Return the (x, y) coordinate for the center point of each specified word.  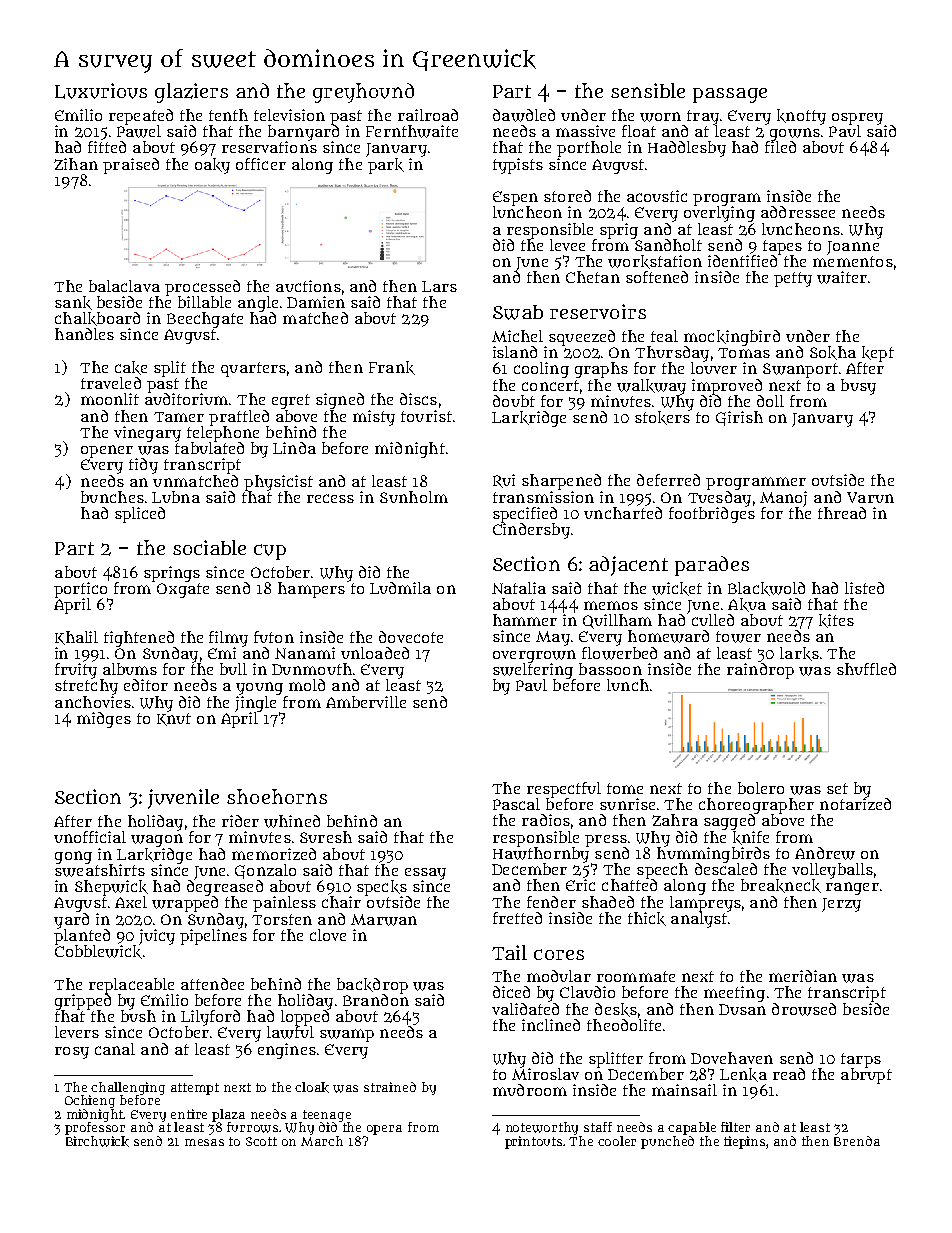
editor (146, 685)
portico (80, 590)
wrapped (185, 904)
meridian (803, 976)
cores (559, 954)
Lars (439, 286)
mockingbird (732, 338)
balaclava (124, 286)
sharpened (561, 482)
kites (836, 621)
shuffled (866, 669)
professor (95, 1128)
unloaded (375, 653)
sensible (648, 90)
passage (730, 95)
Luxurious (101, 91)
